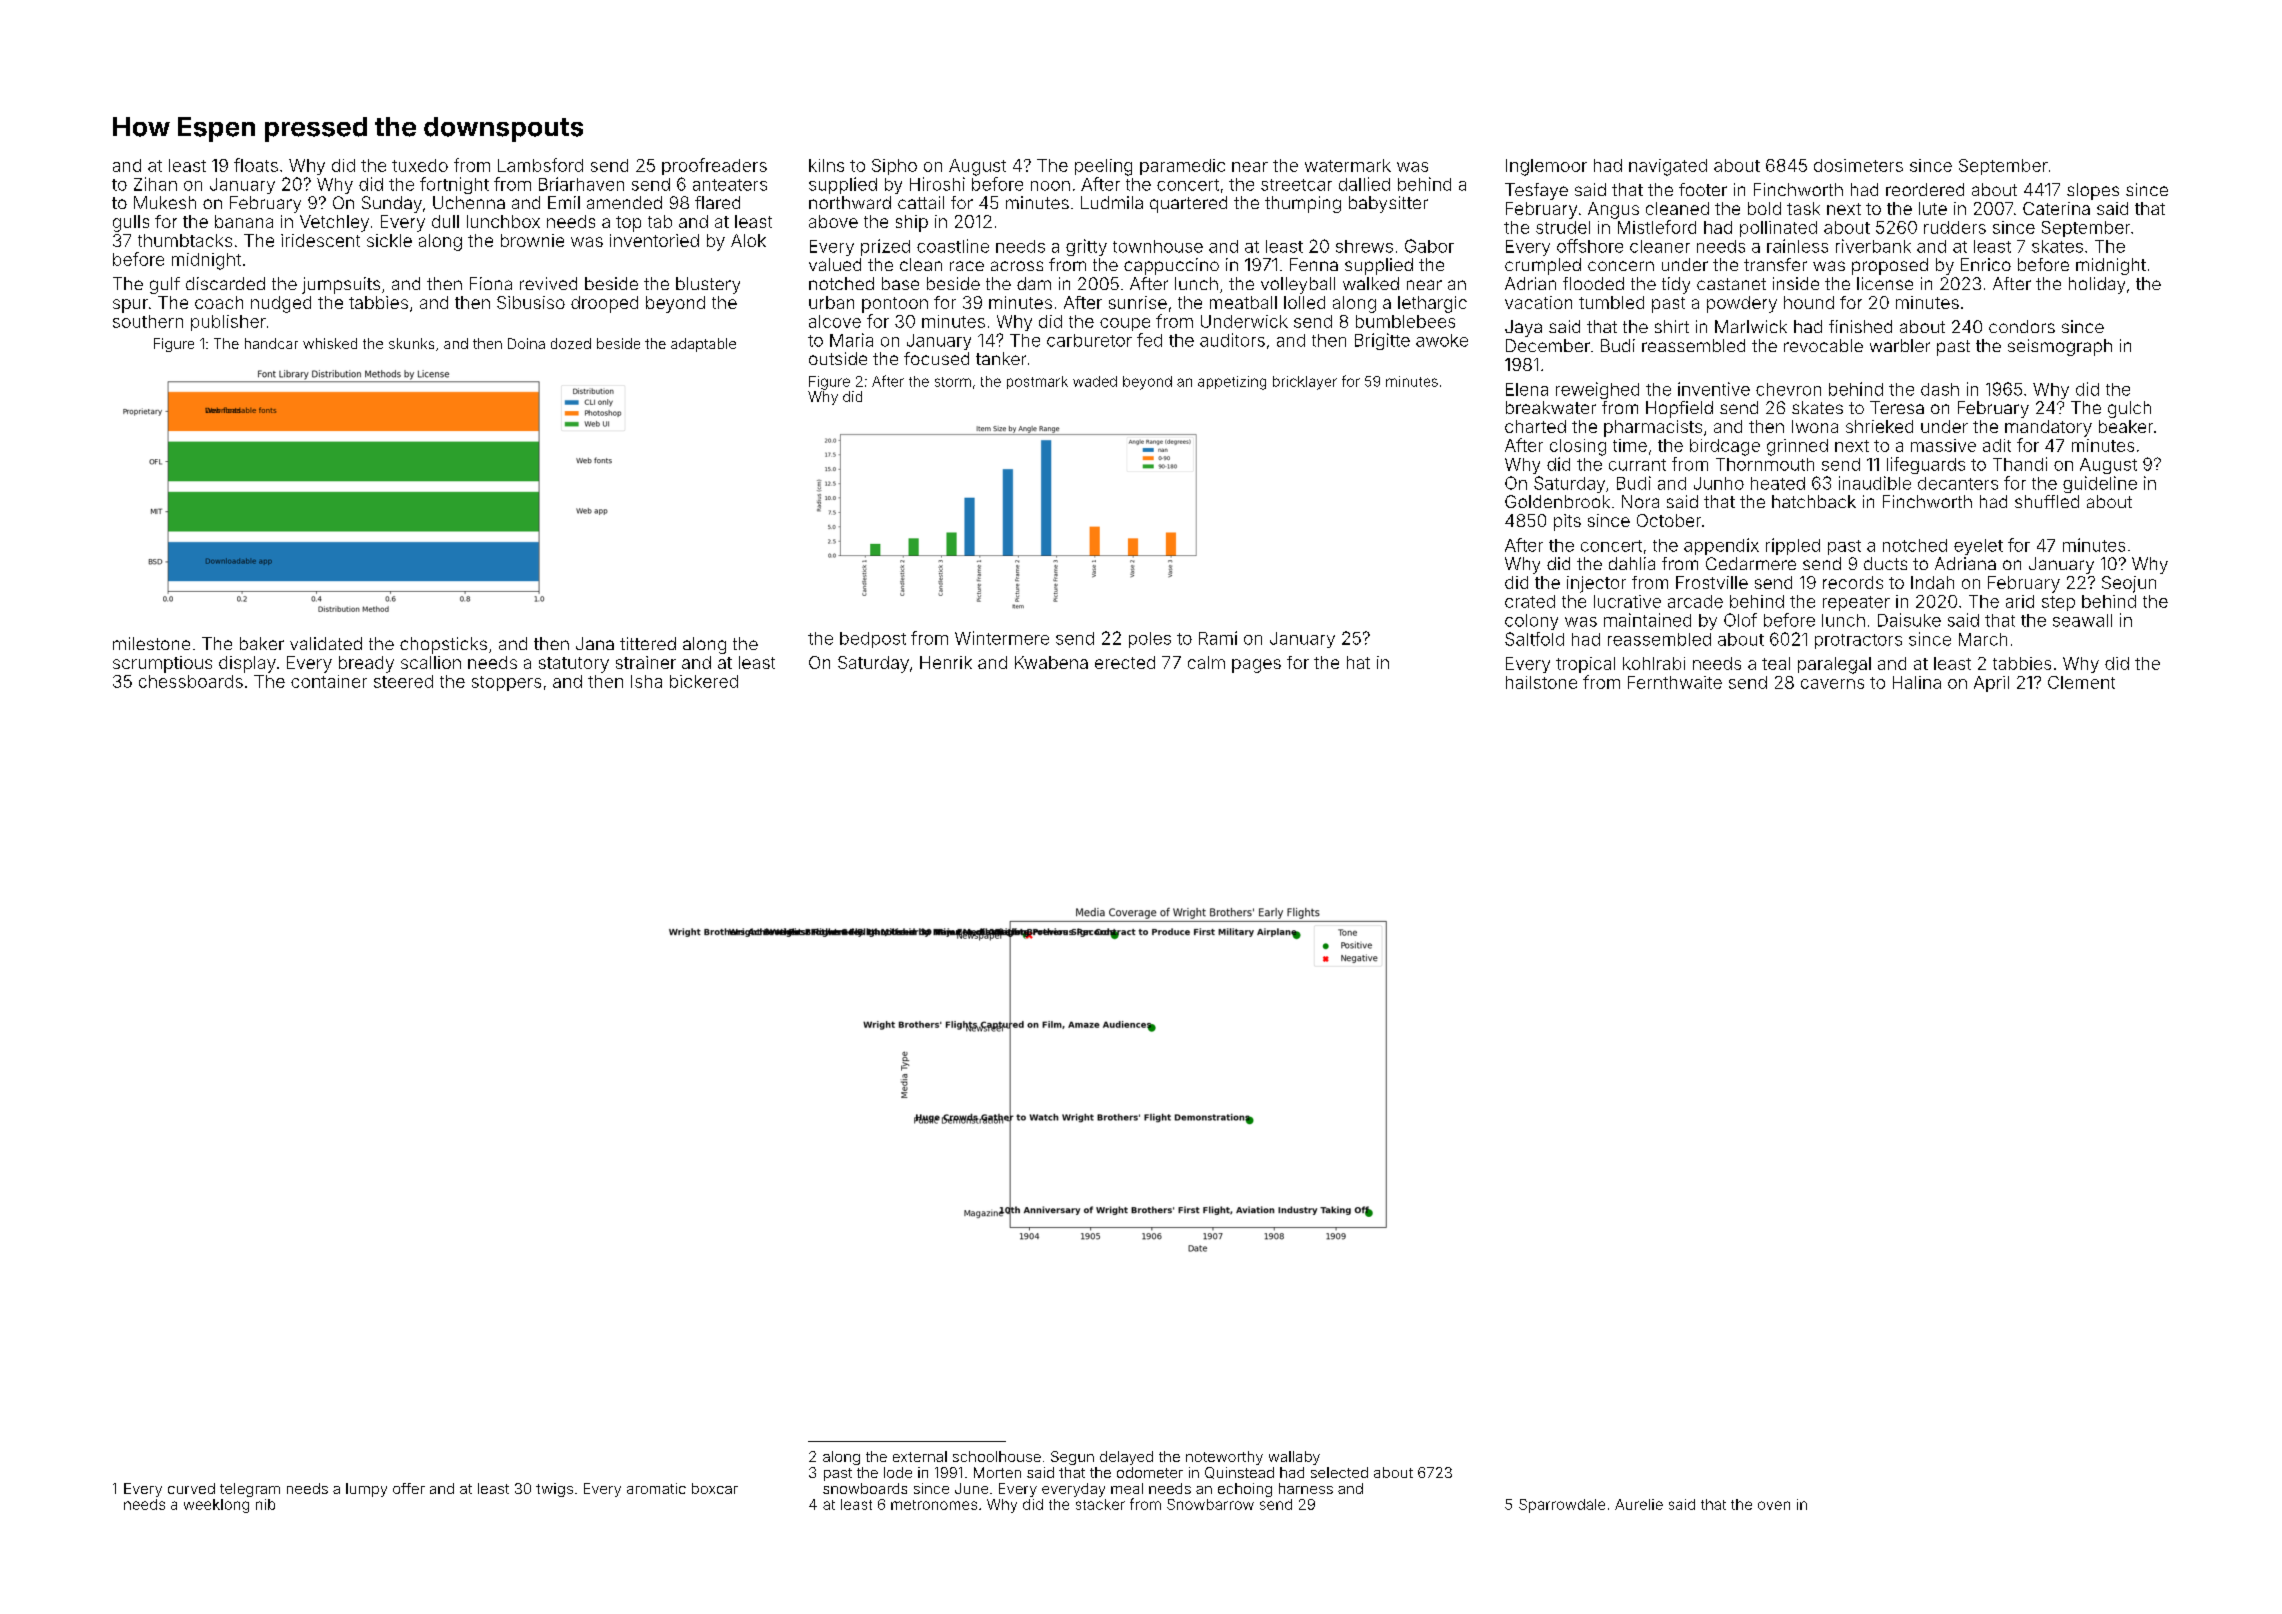 The height and width of the screenshot is (1614, 2282). What do you see at coordinates (1675, 682) in the screenshot?
I see `Fernthwaite` at bounding box center [1675, 682].
